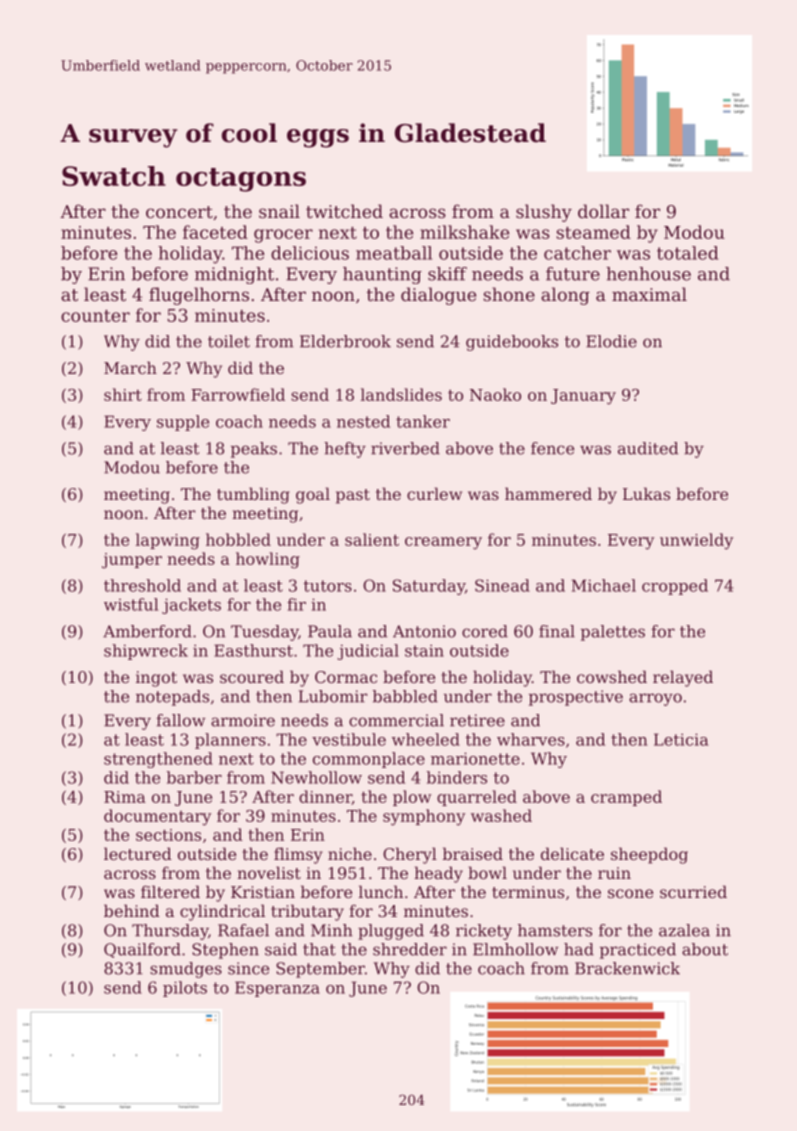 The width and height of the document is (797, 1131). I want to click on totaled, so click(687, 253).
